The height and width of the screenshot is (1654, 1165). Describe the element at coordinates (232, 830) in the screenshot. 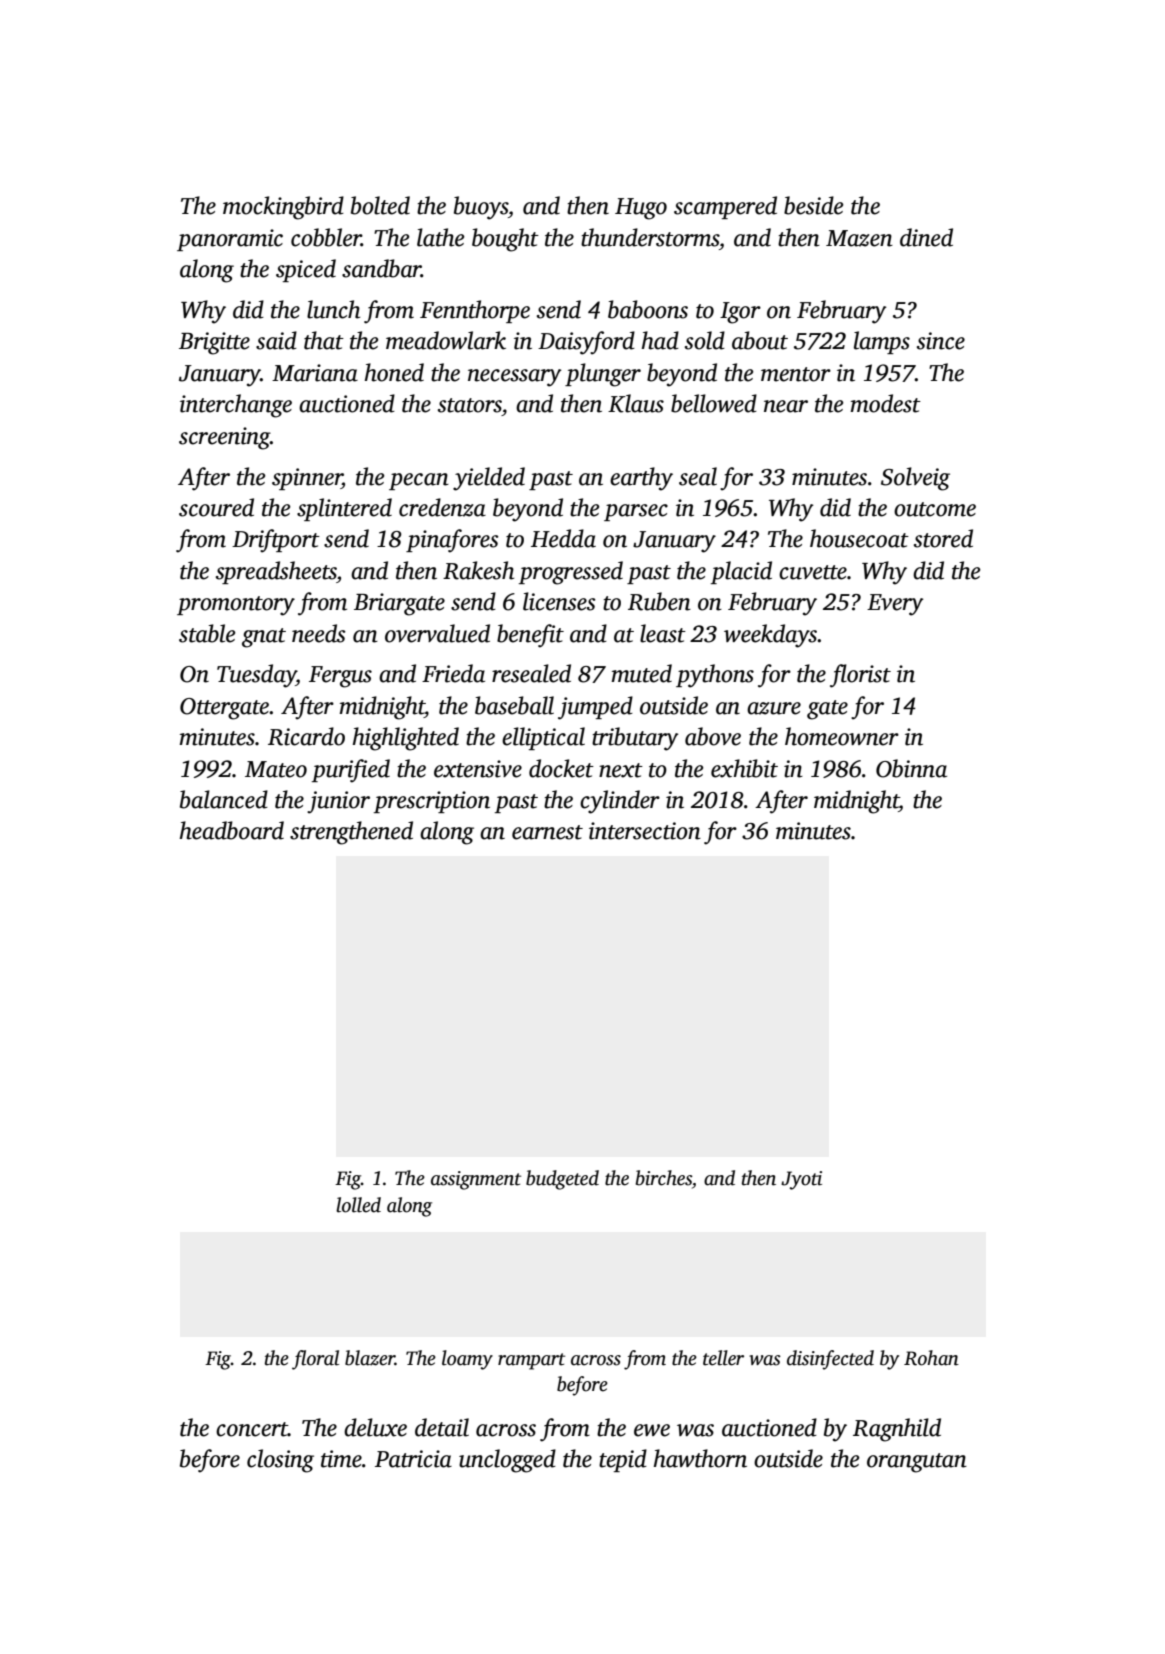

I see `headboard` at that location.
